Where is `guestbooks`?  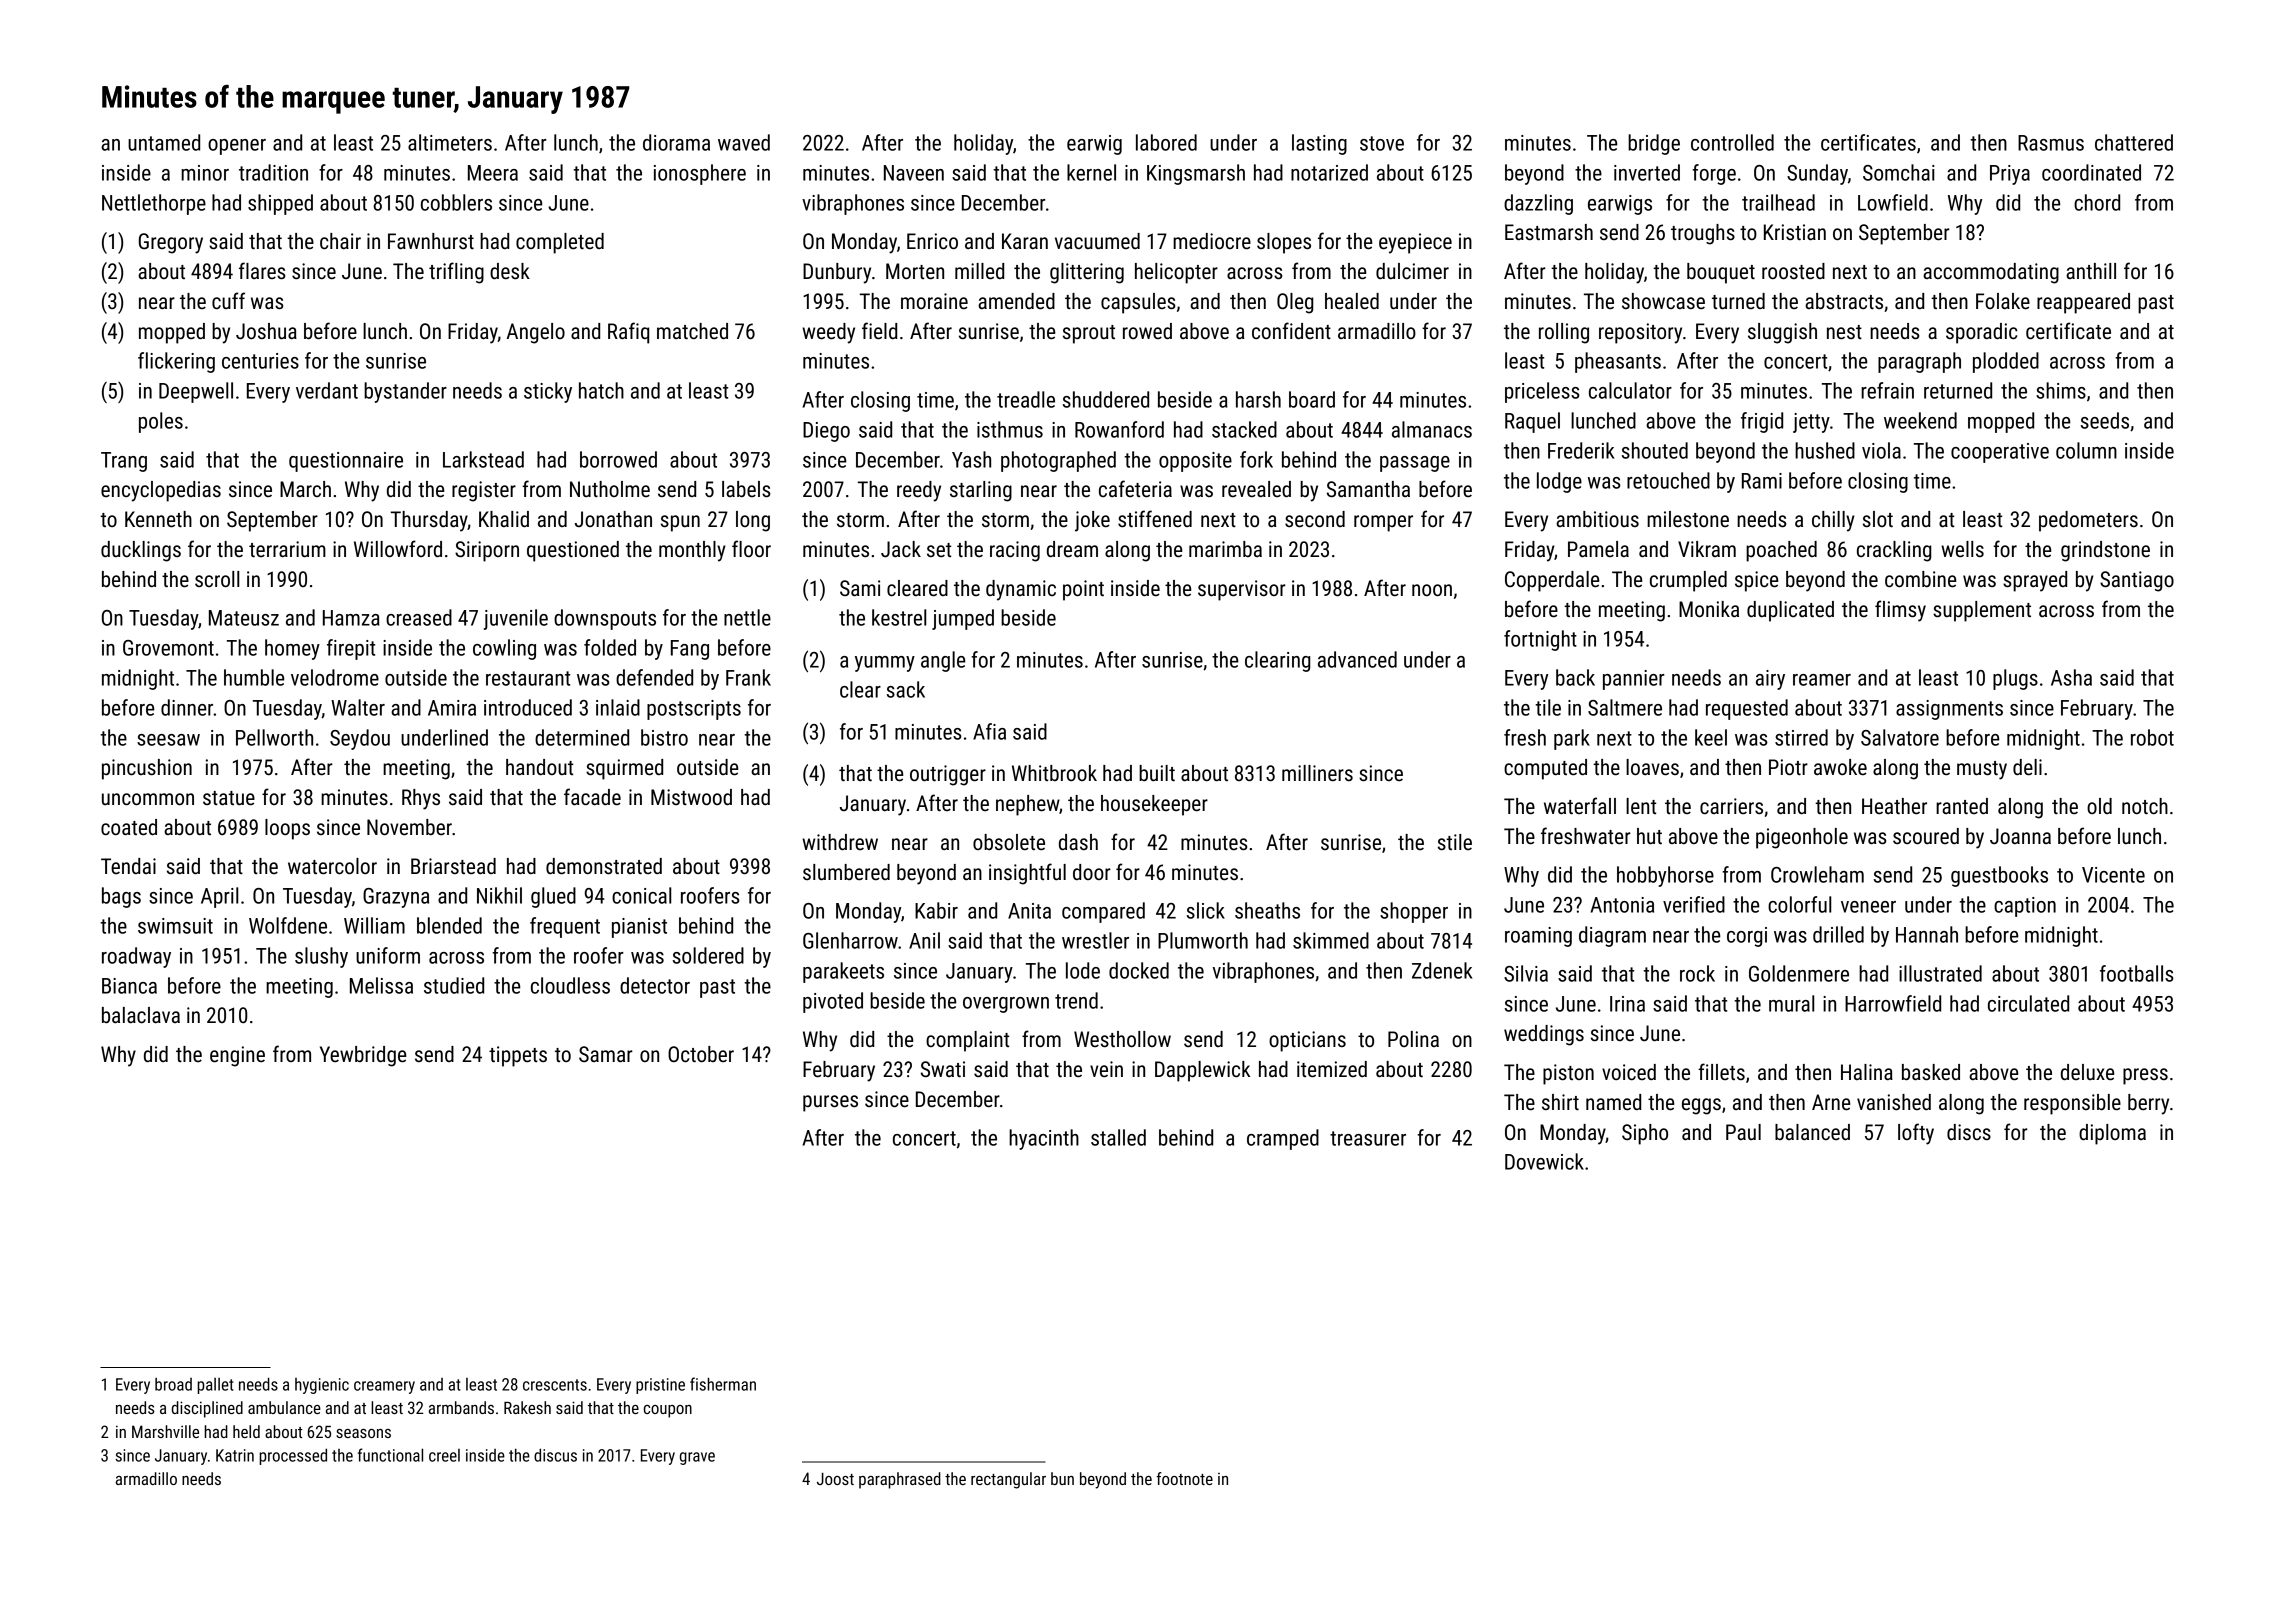 guestbooks is located at coordinates (1999, 876).
